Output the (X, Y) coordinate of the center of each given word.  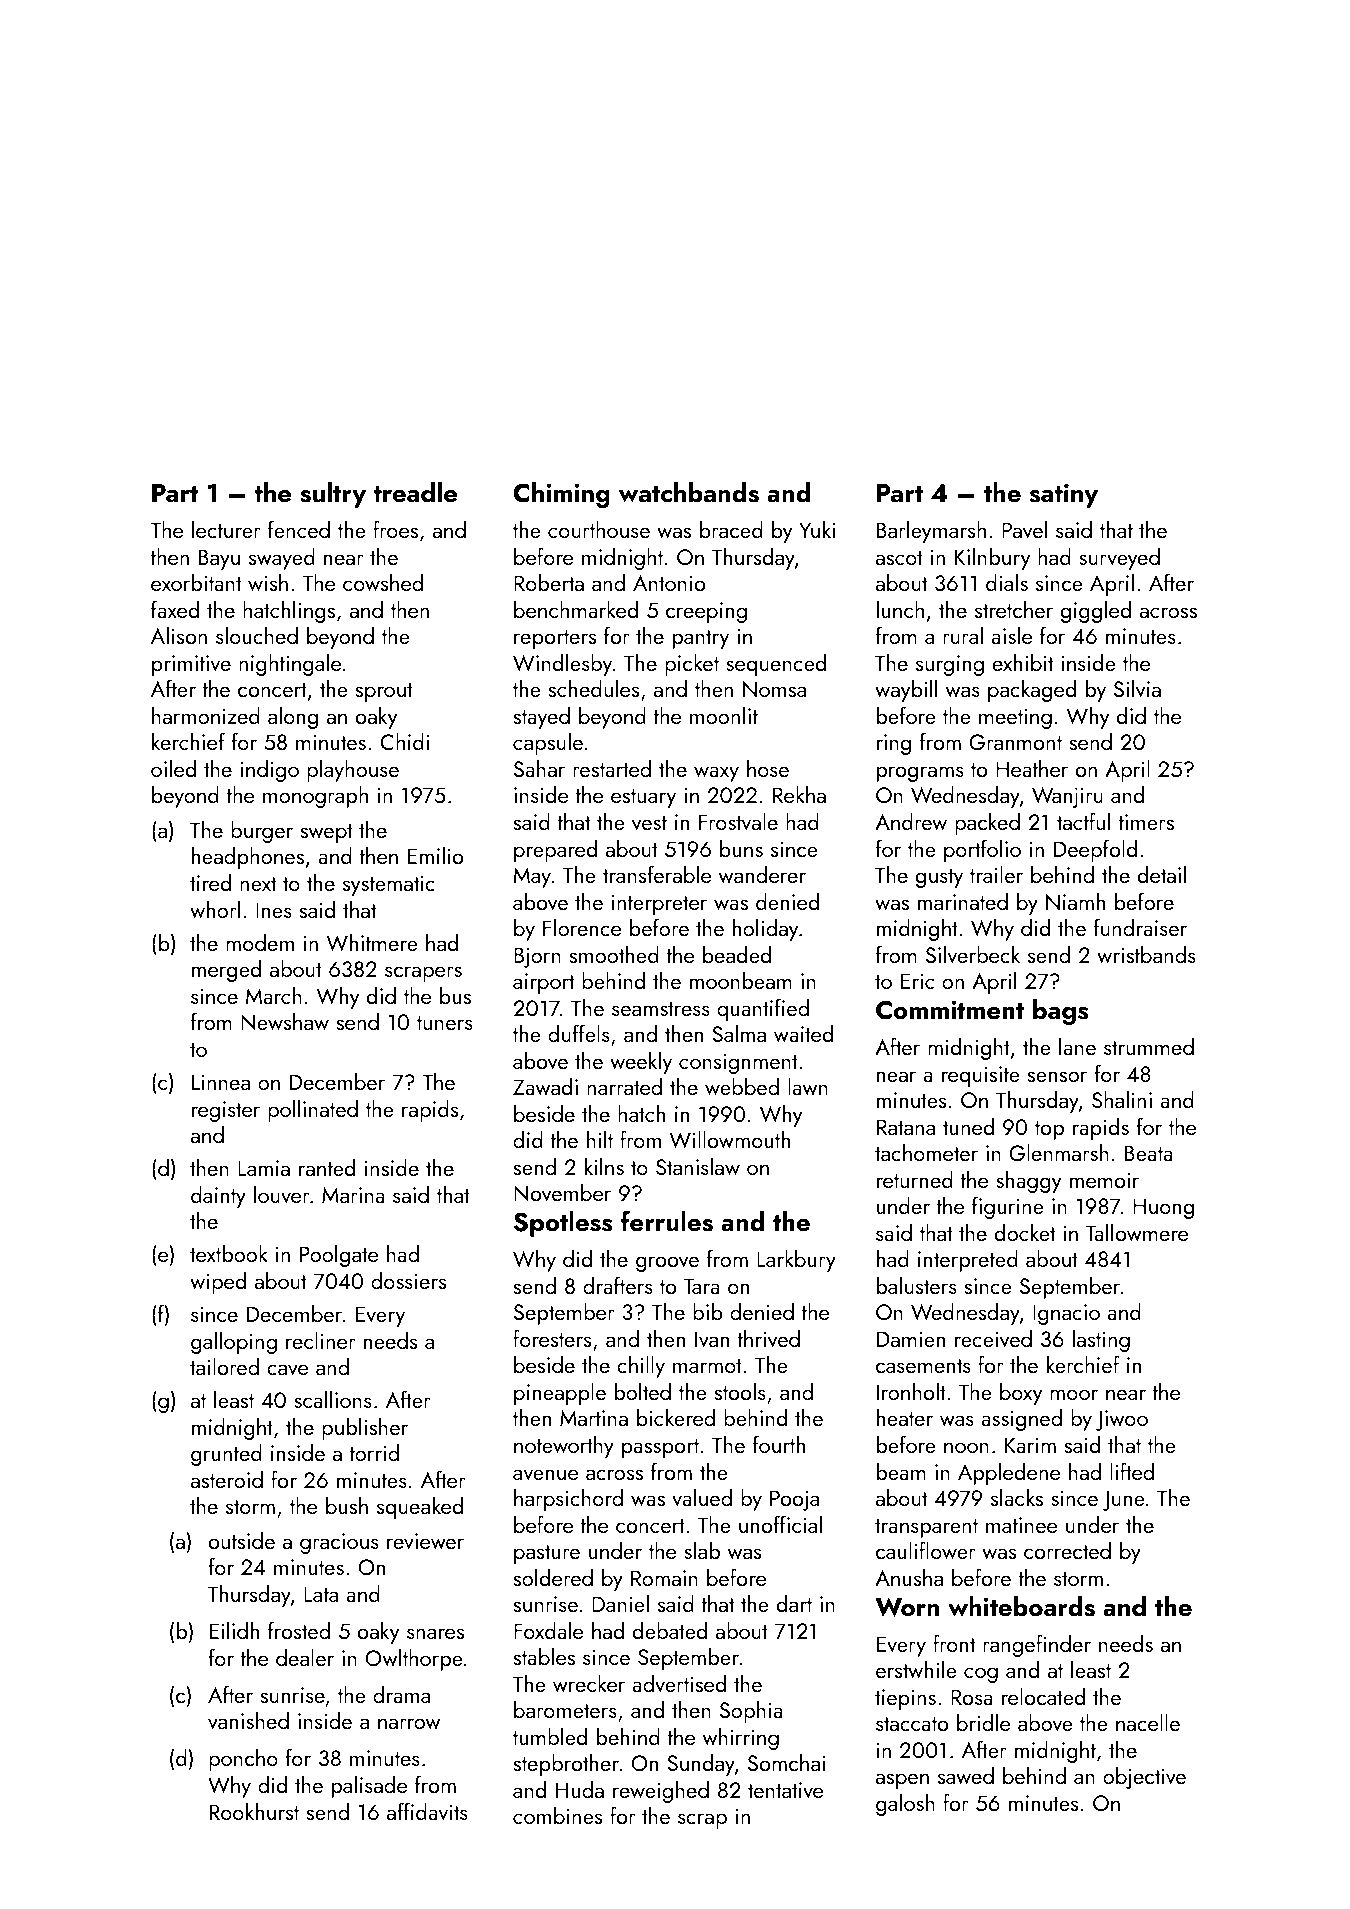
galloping (234, 1343)
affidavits (427, 1811)
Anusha (909, 1577)
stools (740, 1391)
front (954, 1643)
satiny (1064, 495)
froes (395, 529)
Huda (580, 1789)
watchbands (689, 492)
